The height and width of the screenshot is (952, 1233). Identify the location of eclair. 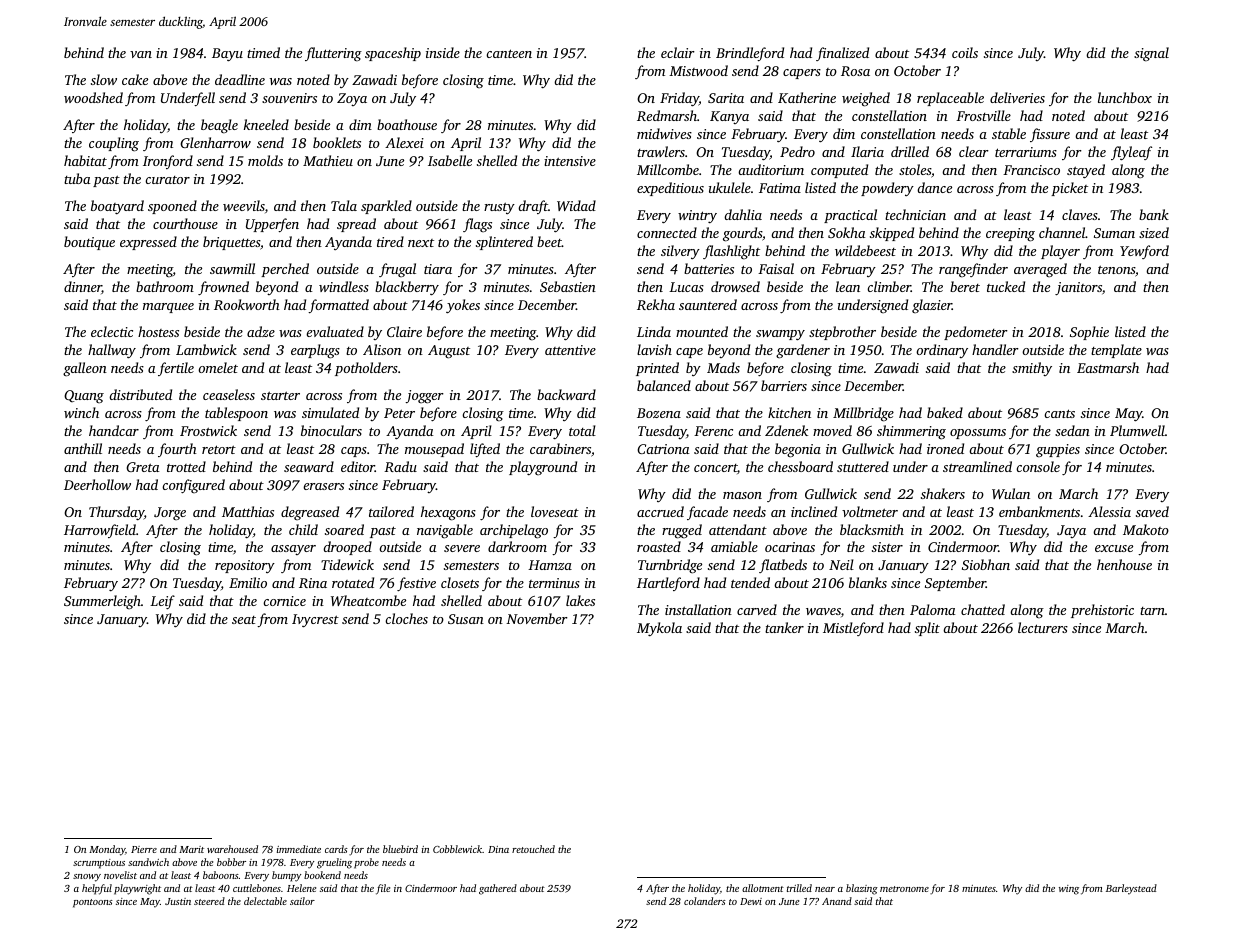
(678, 52).
